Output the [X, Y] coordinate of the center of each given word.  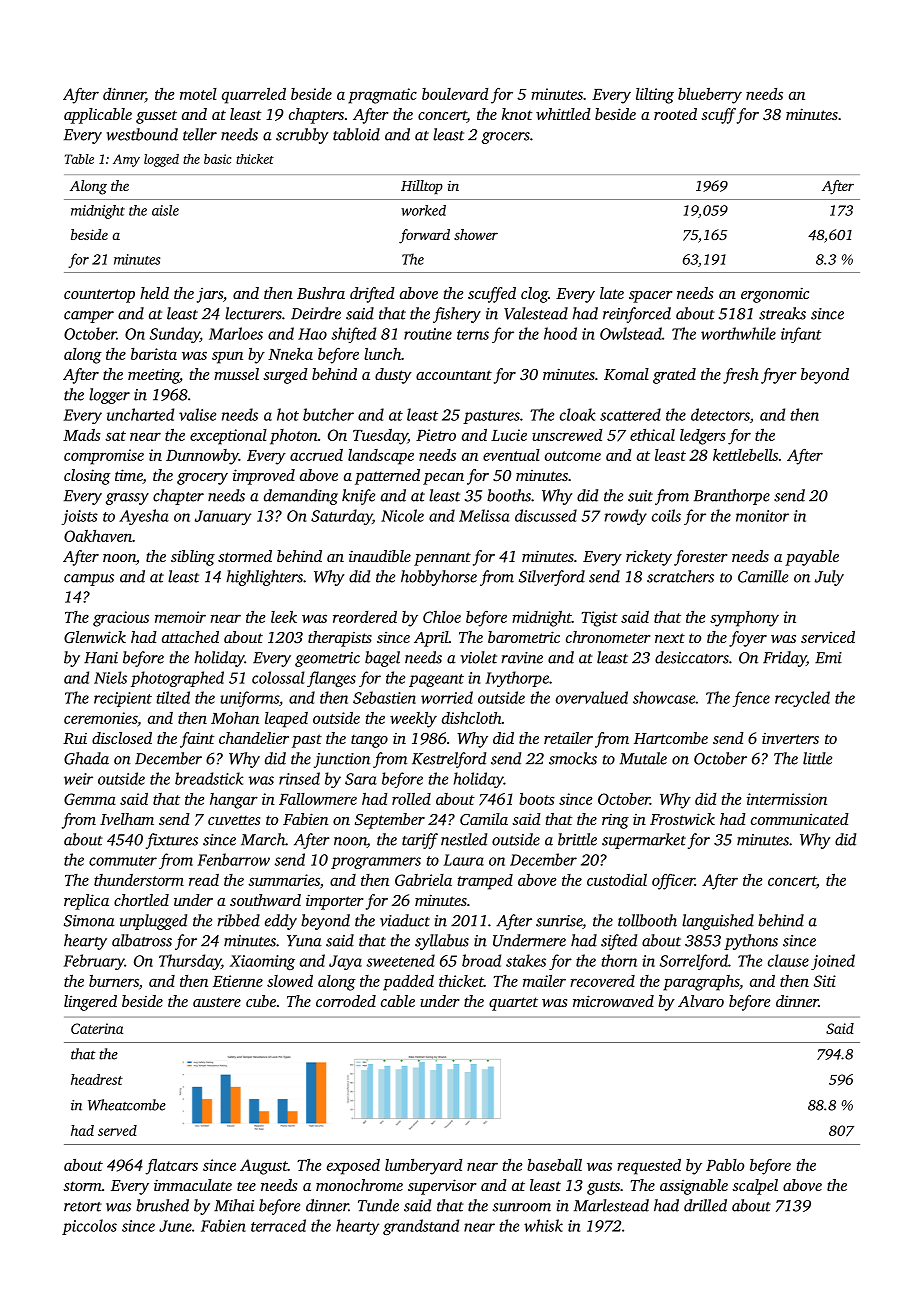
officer [673, 882]
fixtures [172, 841]
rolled [411, 799]
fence [751, 699]
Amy [126, 160]
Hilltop [422, 187]
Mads [82, 435]
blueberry [710, 96]
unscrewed [567, 435]
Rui [75, 738]
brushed [162, 1205]
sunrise [559, 921]
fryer [778, 376]
